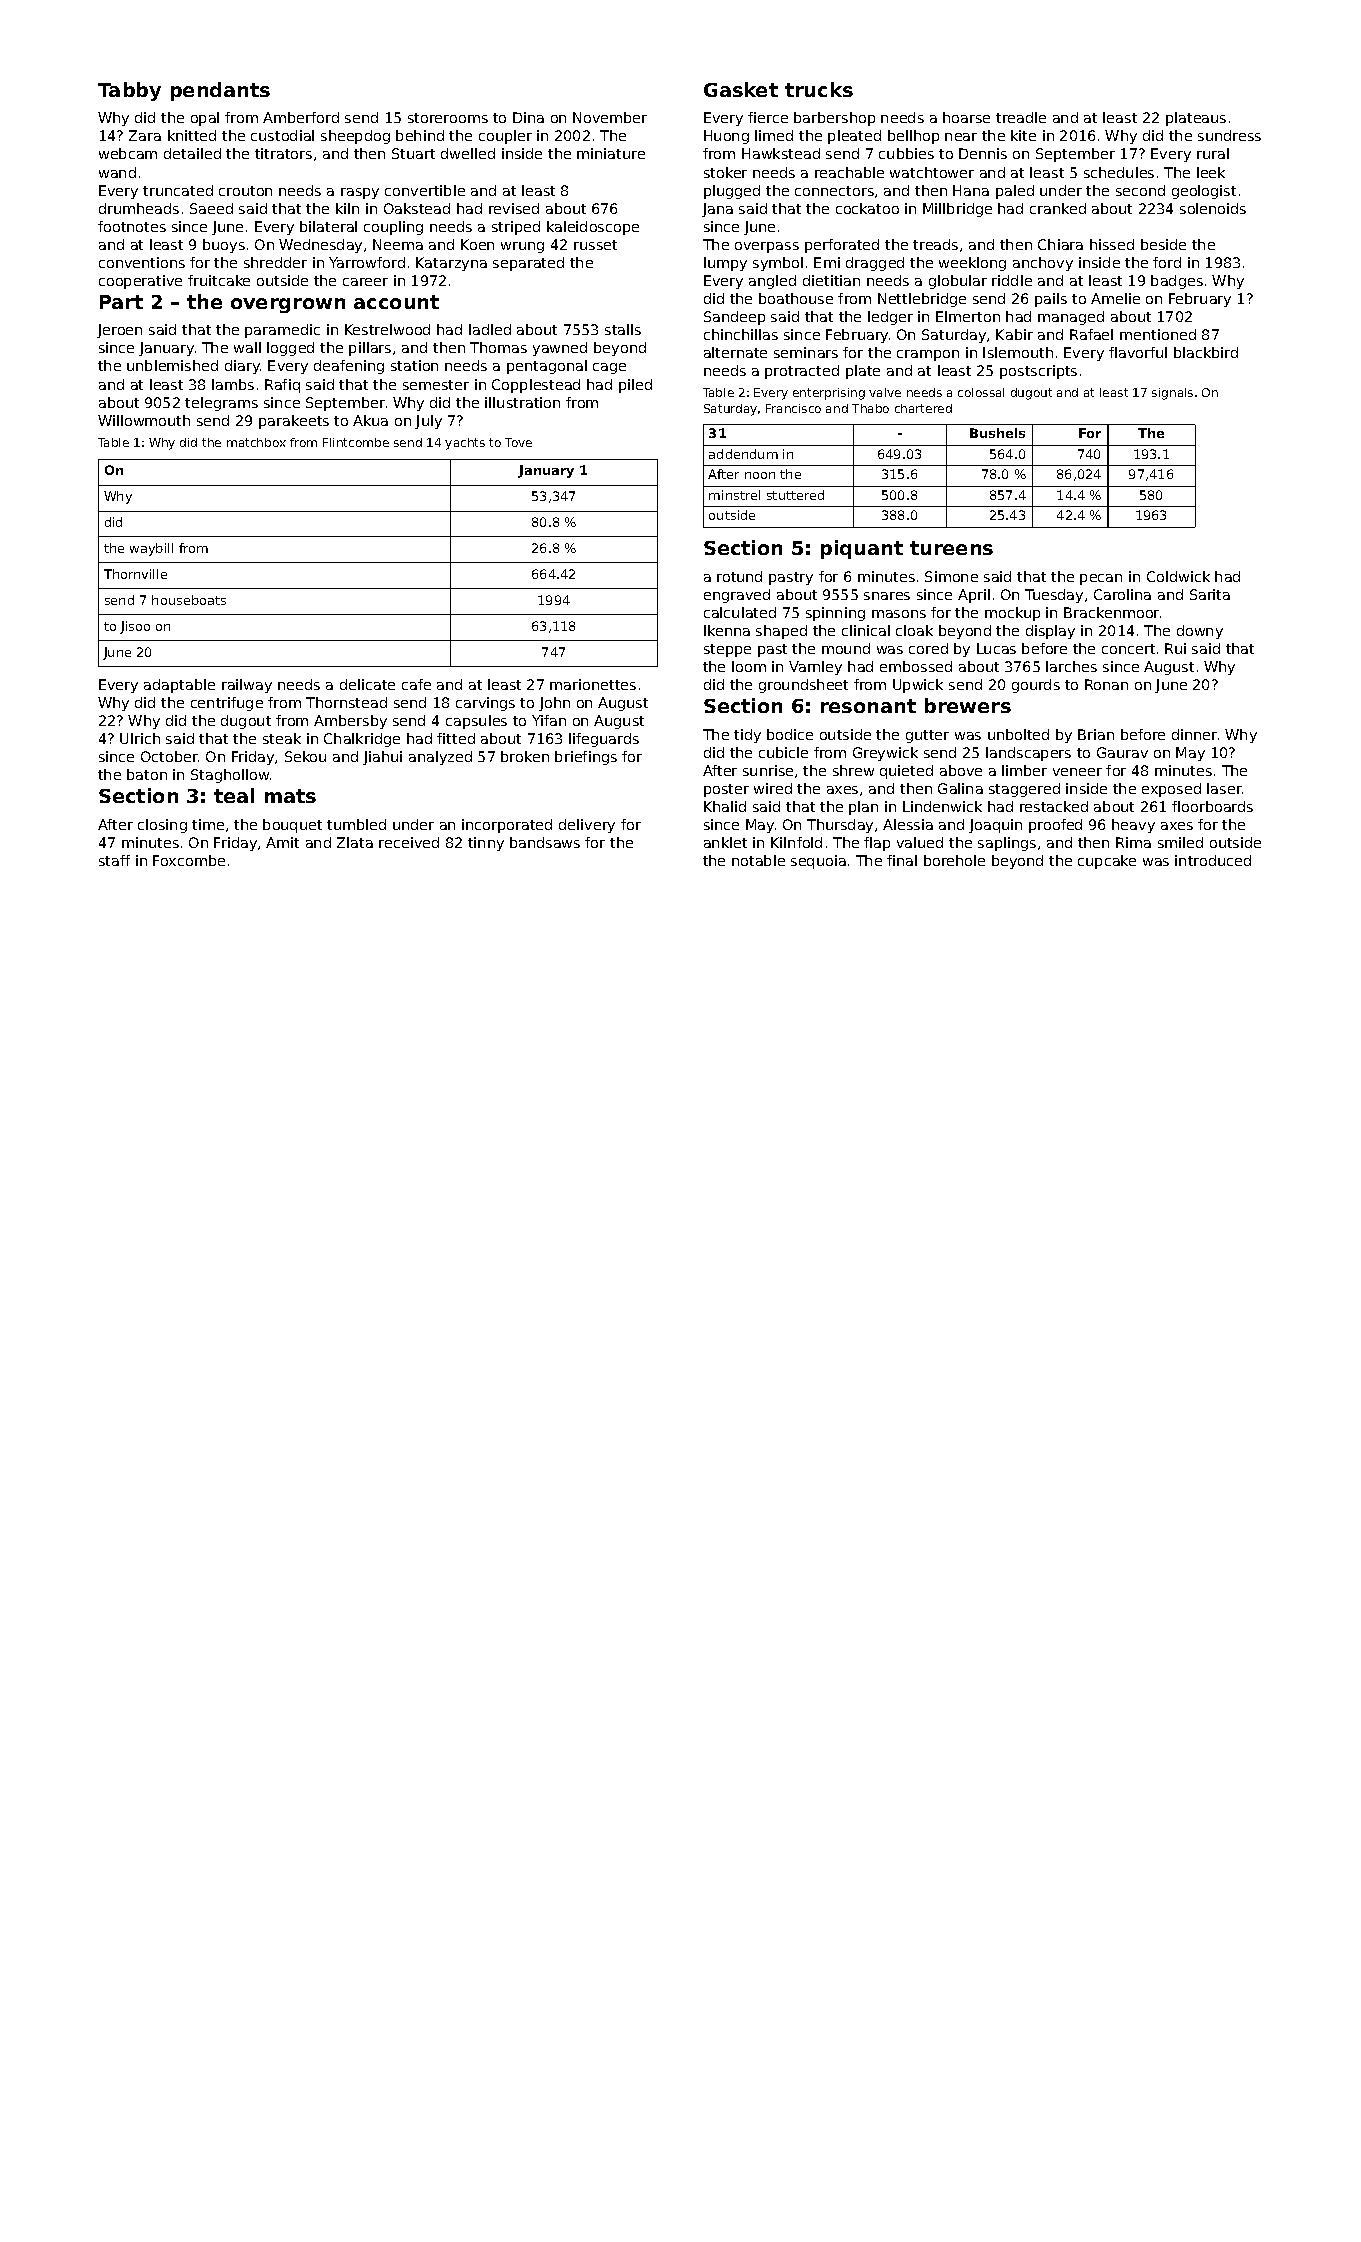  Describe the element at coordinates (528, 117) in the screenshot. I see `Dina` at that location.
